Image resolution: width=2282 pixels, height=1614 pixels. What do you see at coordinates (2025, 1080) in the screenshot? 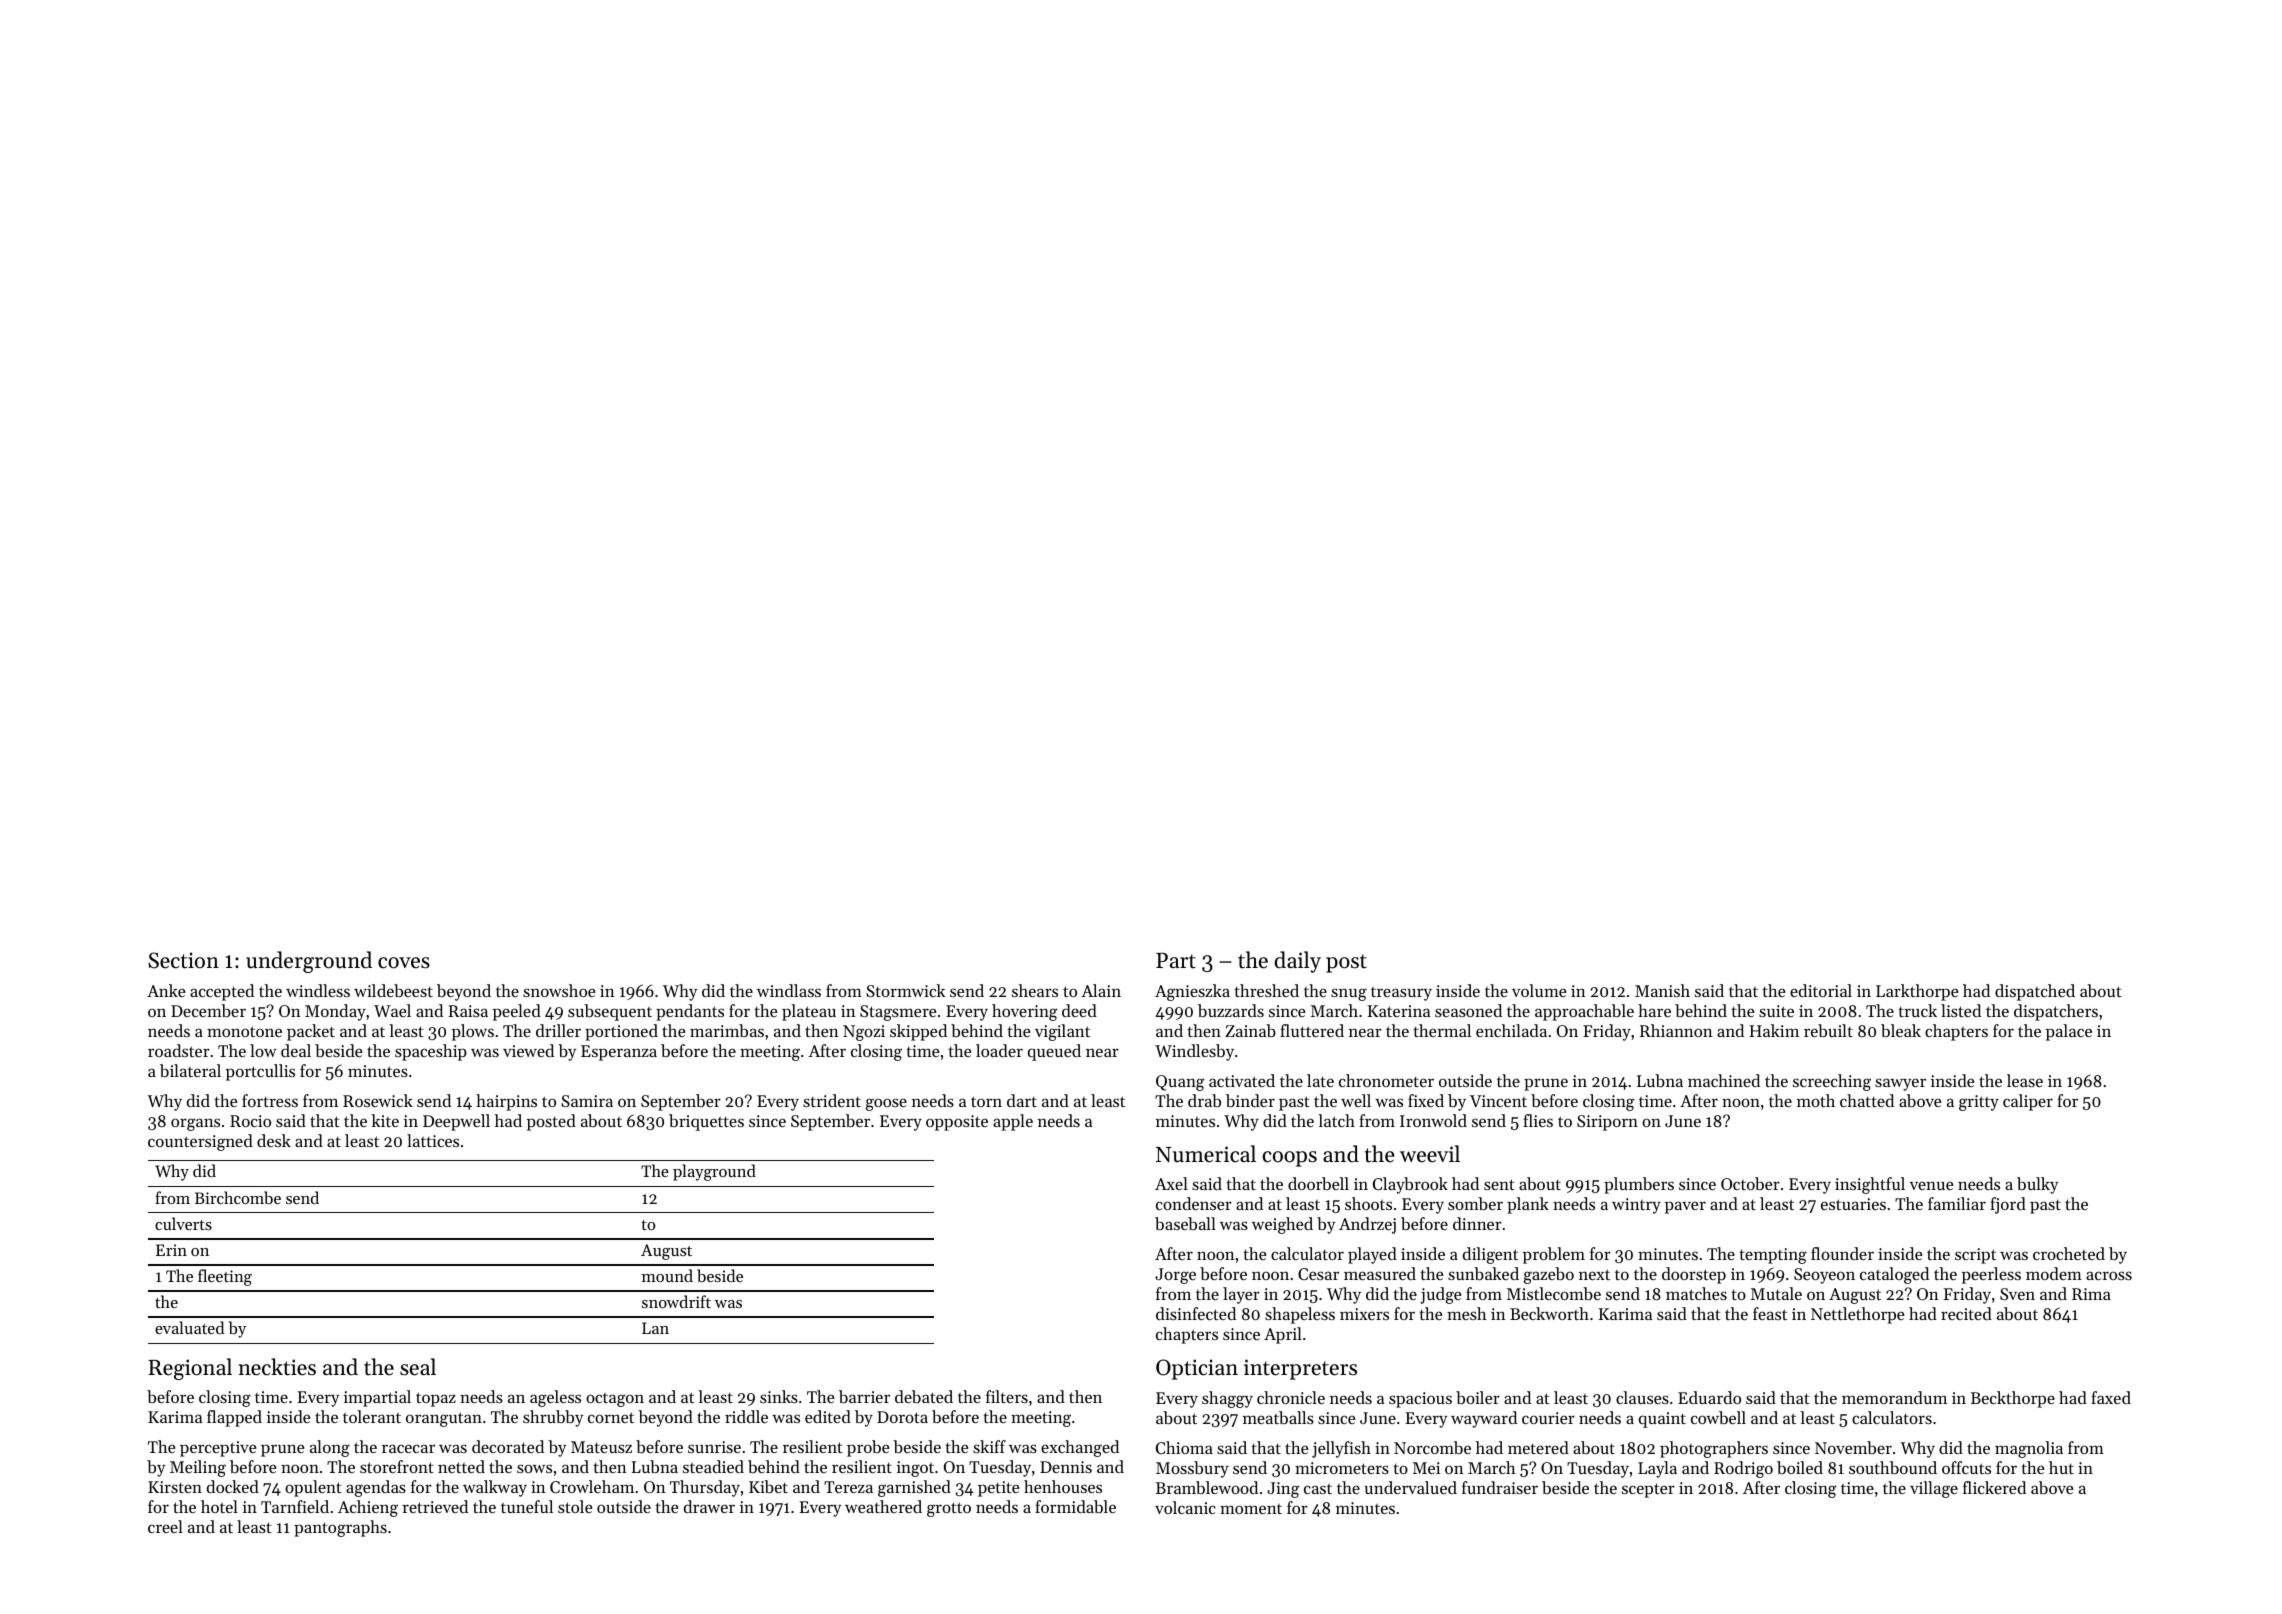
I see `lease` at bounding box center [2025, 1080].
